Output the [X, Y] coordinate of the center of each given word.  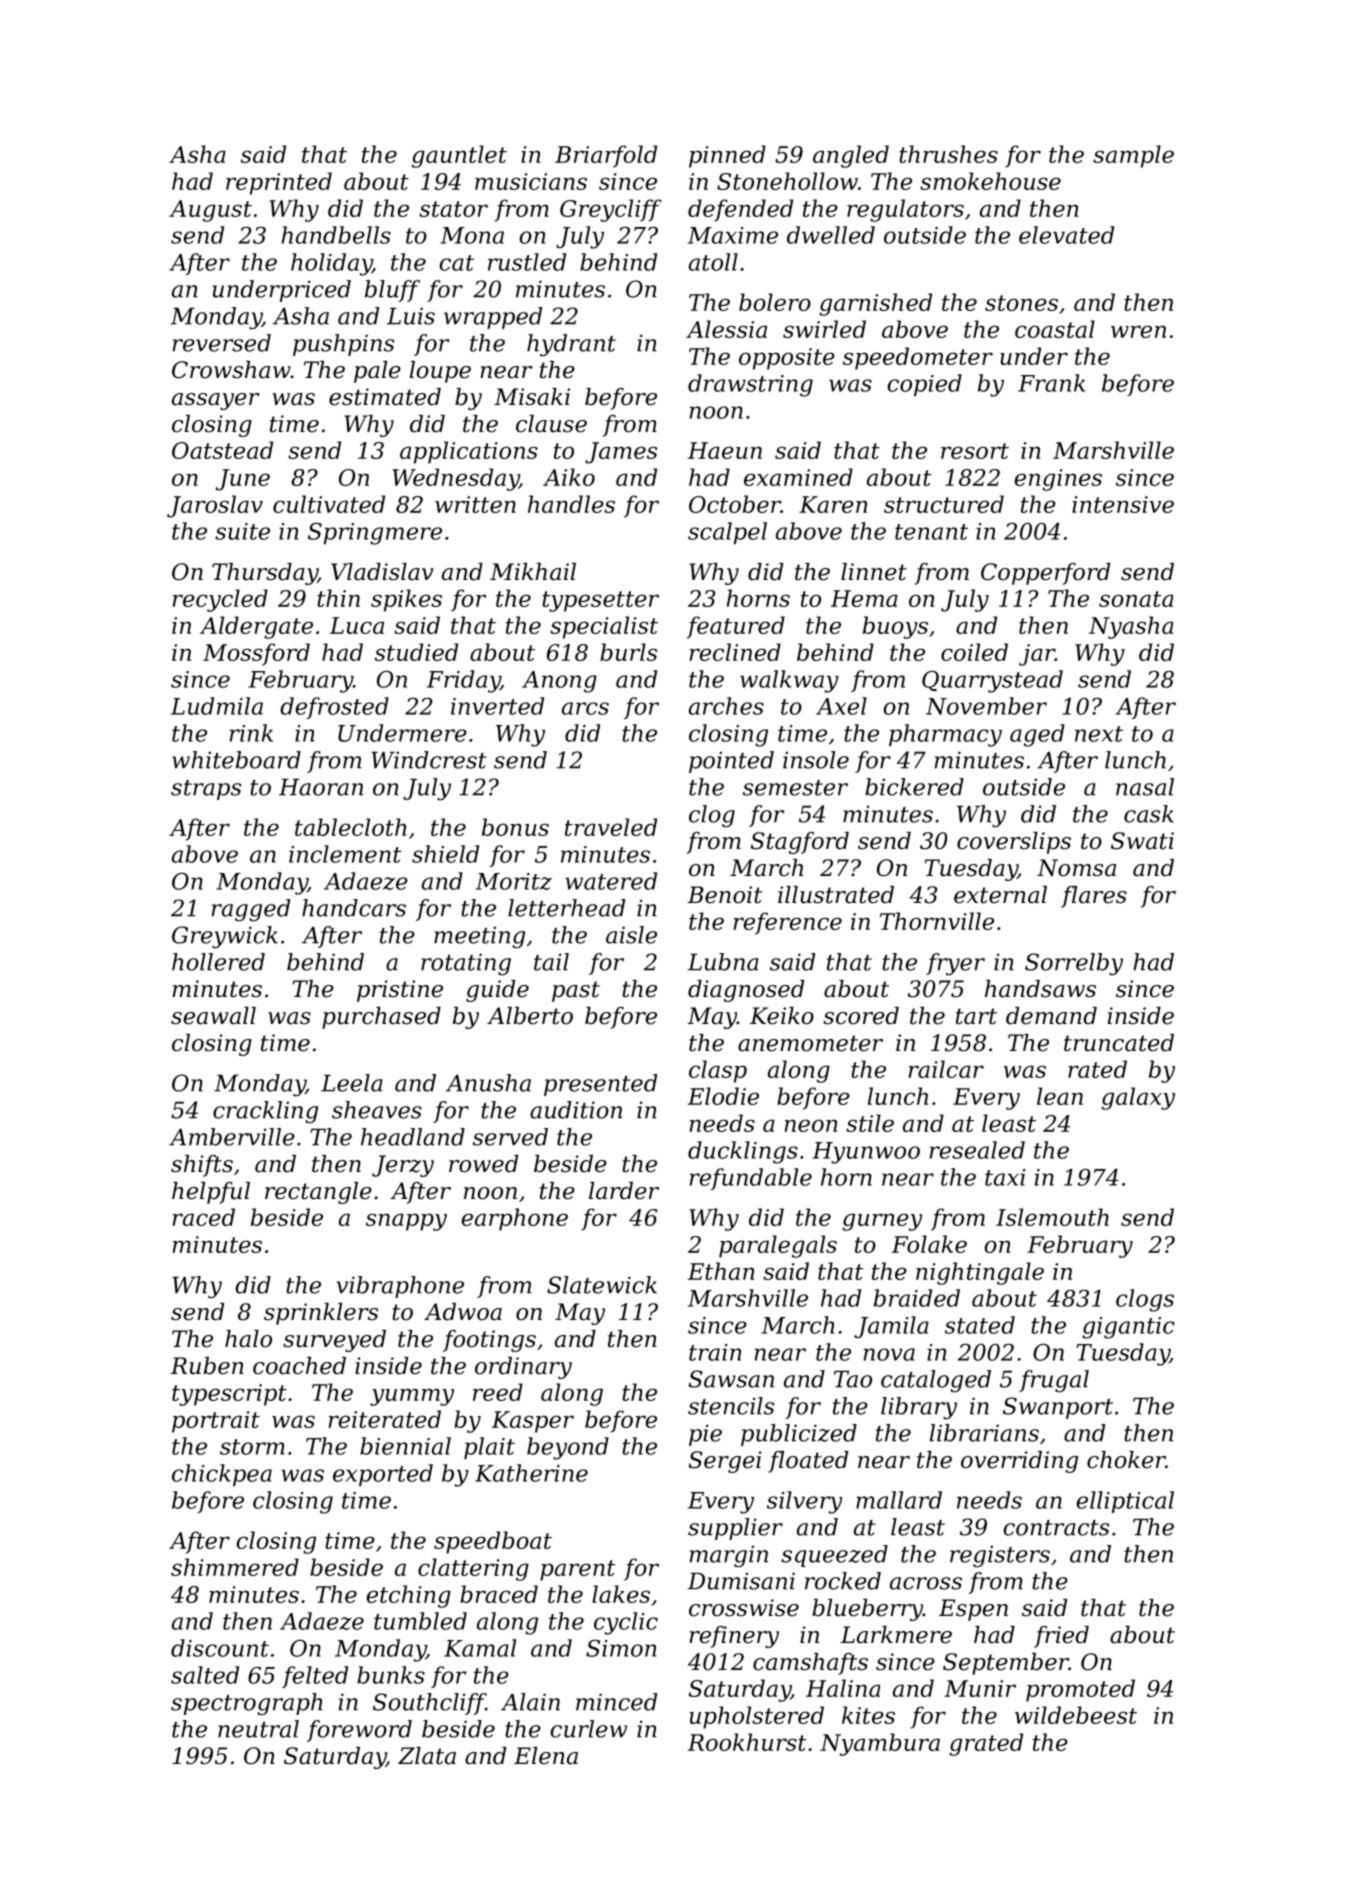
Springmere [375, 533]
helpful [211, 1193]
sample [1133, 156]
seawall [213, 1016]
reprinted [279, 183]
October [735, 504]
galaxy [1138, 1098]
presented [600, 1085]
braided [917, 1298]
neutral [258, 1729]
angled [851, 156]
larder [624, 1191]
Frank [1051, 383]
